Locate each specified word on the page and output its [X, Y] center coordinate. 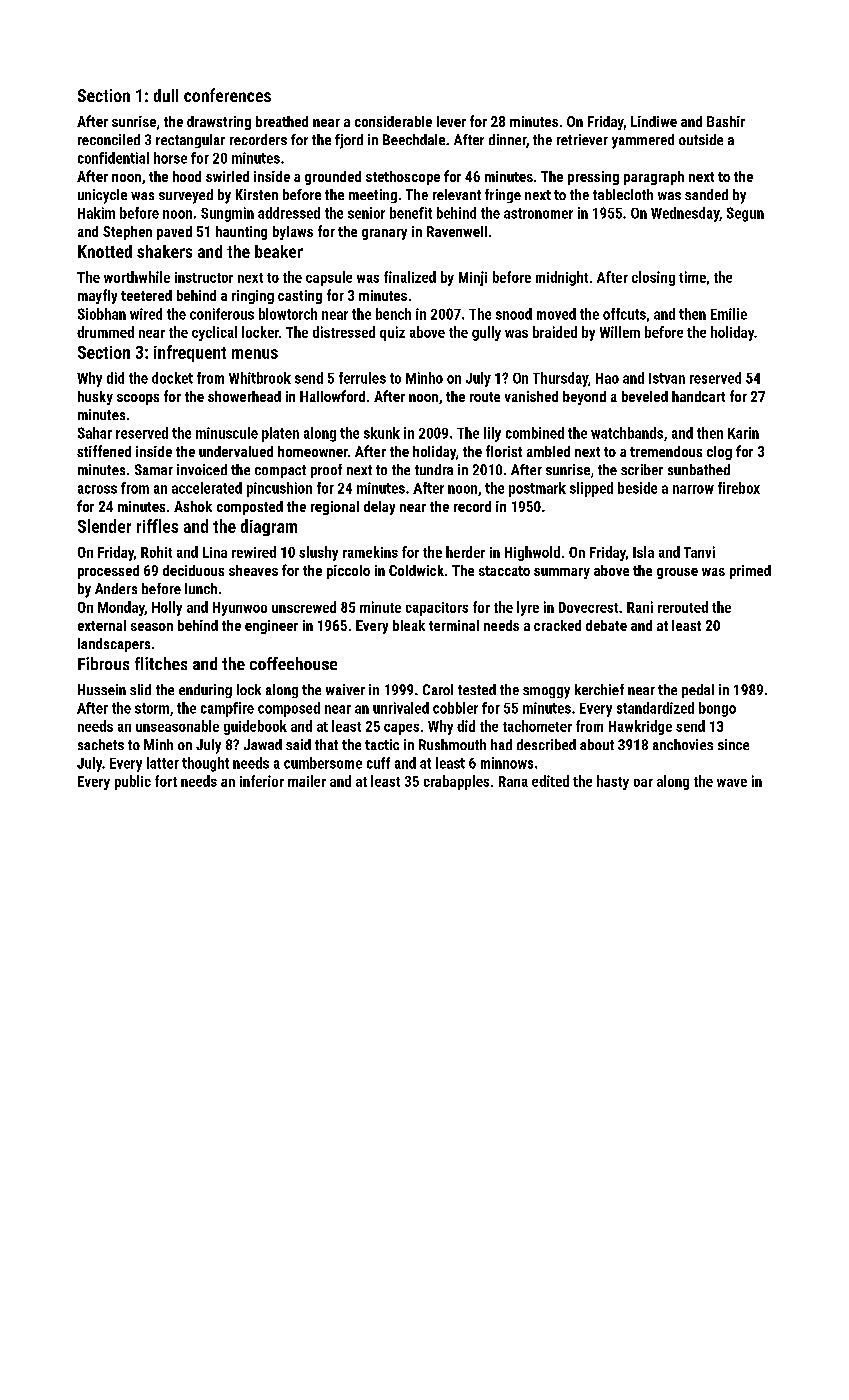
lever [451, 121]
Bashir [726, 121]
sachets [101, 744]
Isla [643, 552]
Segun [745, 214]
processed [108, 572]
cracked [557, 625]
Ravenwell [457, 231]
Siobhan [102, 314]
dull [166, 95]
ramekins [370, 552]
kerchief [599, 689]
